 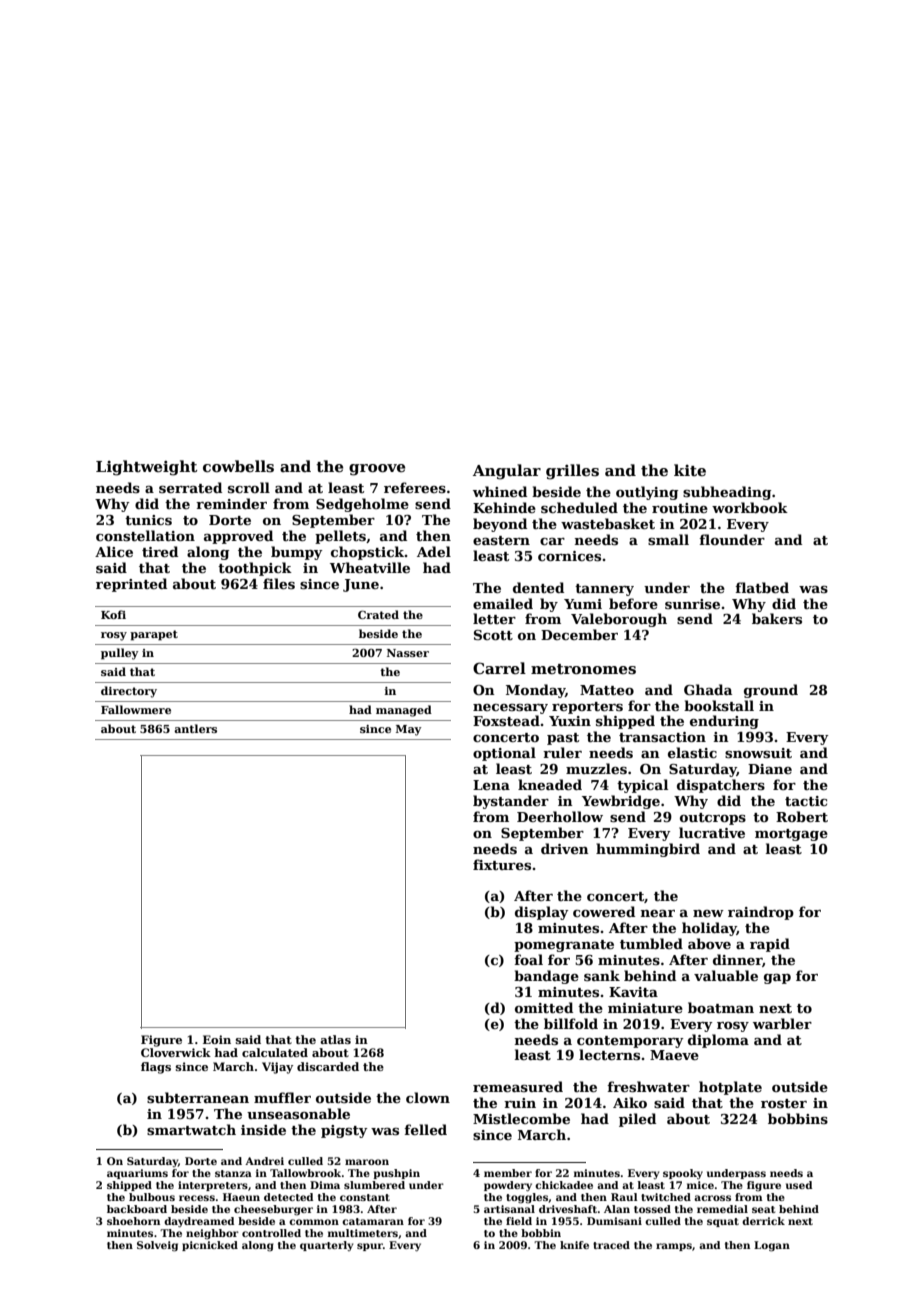 I want to click on directory, so click(x=129, y=692).
